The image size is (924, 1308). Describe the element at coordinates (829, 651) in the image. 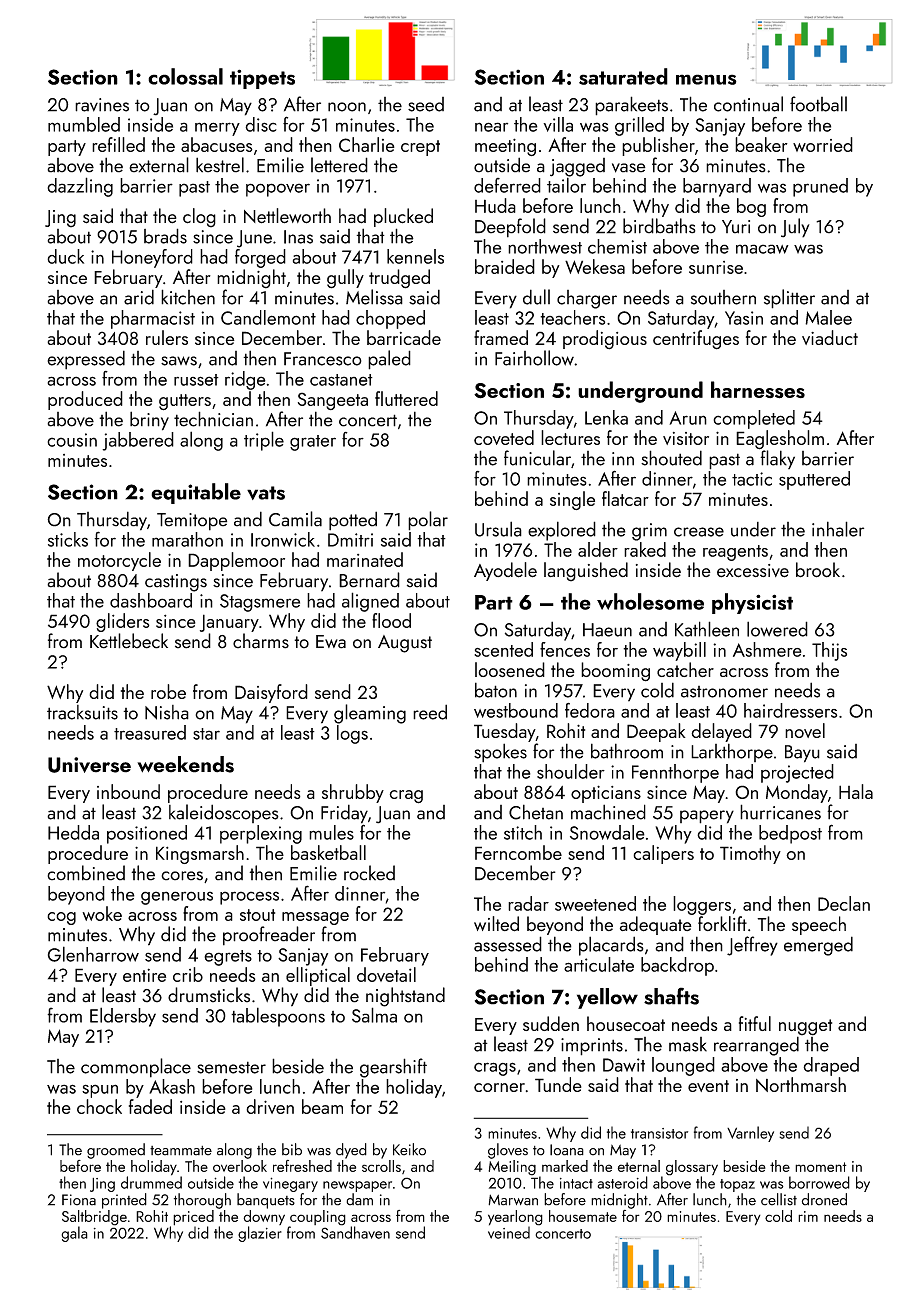

I see `Thijs` at that location.
